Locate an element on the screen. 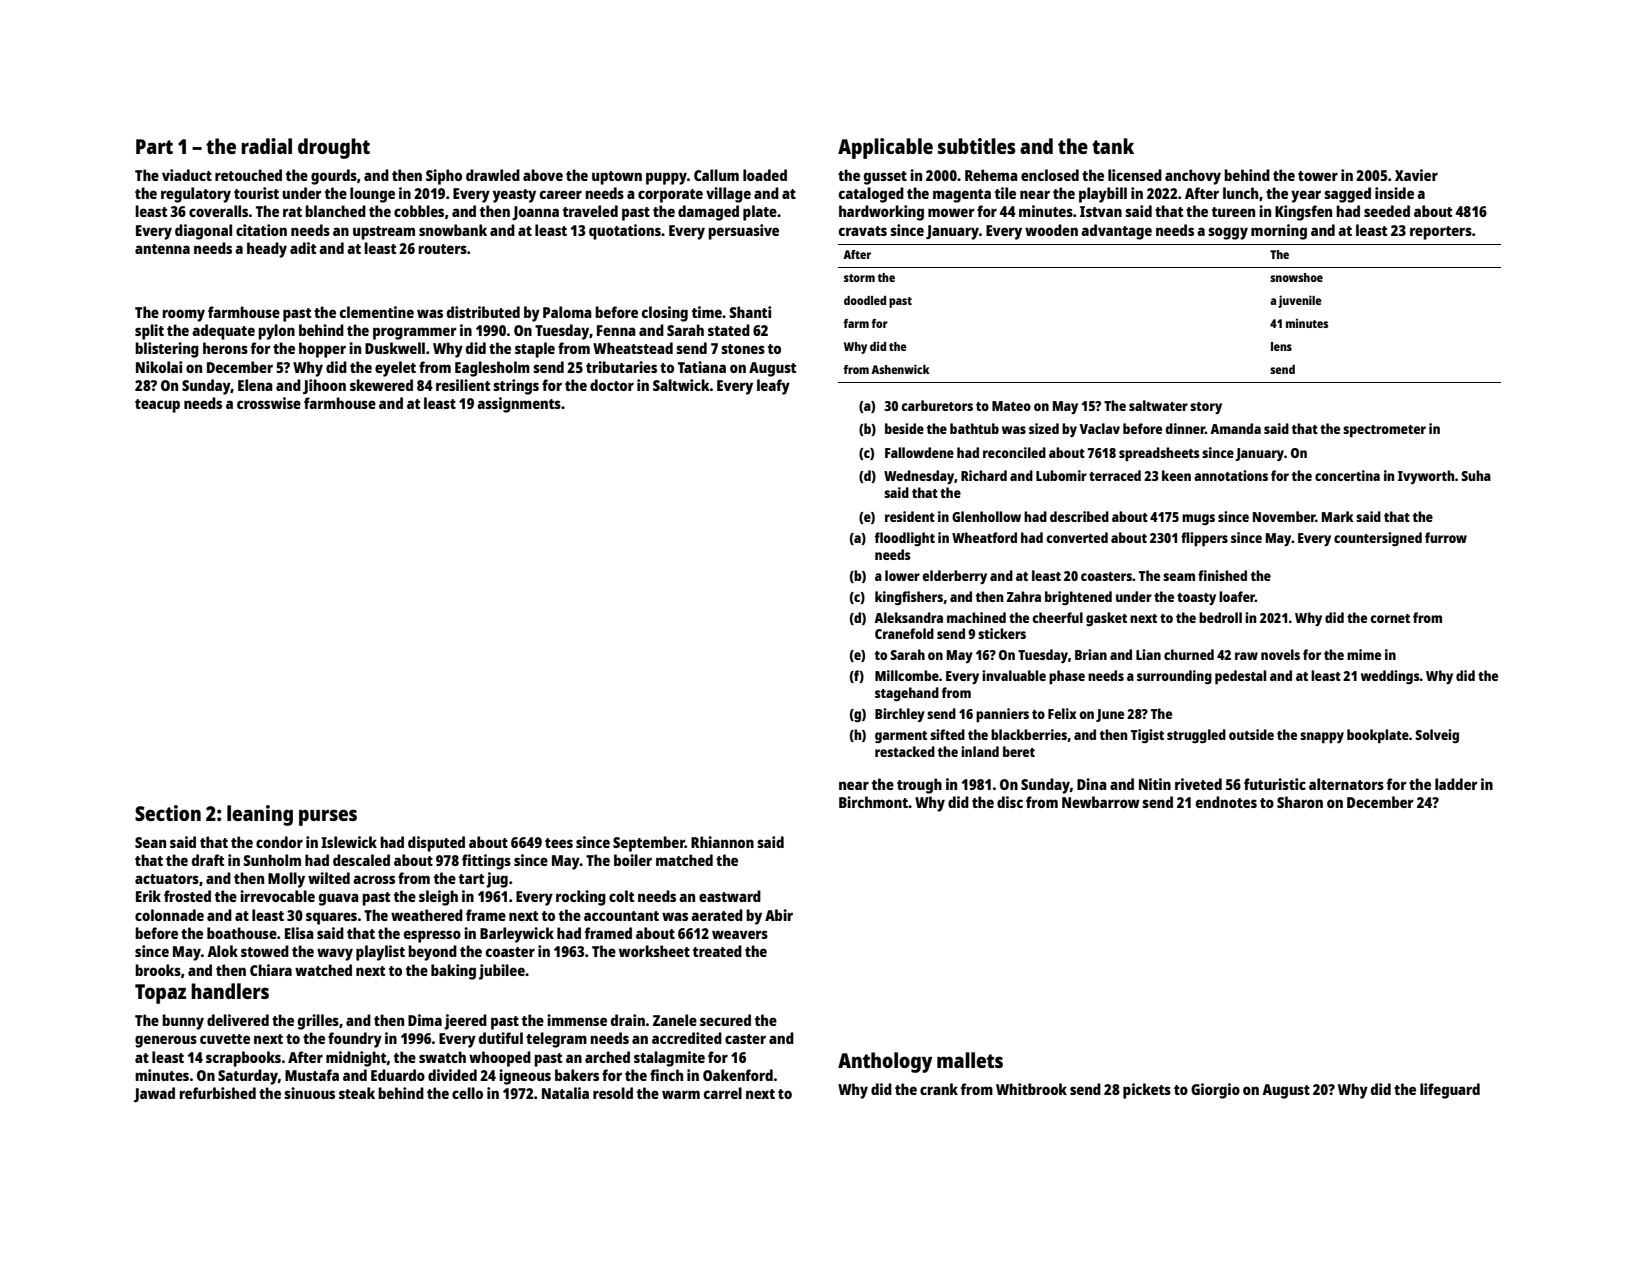 This screenshot has width=1636, height=1264. Cranefold is located at coordinates (904, 633).
